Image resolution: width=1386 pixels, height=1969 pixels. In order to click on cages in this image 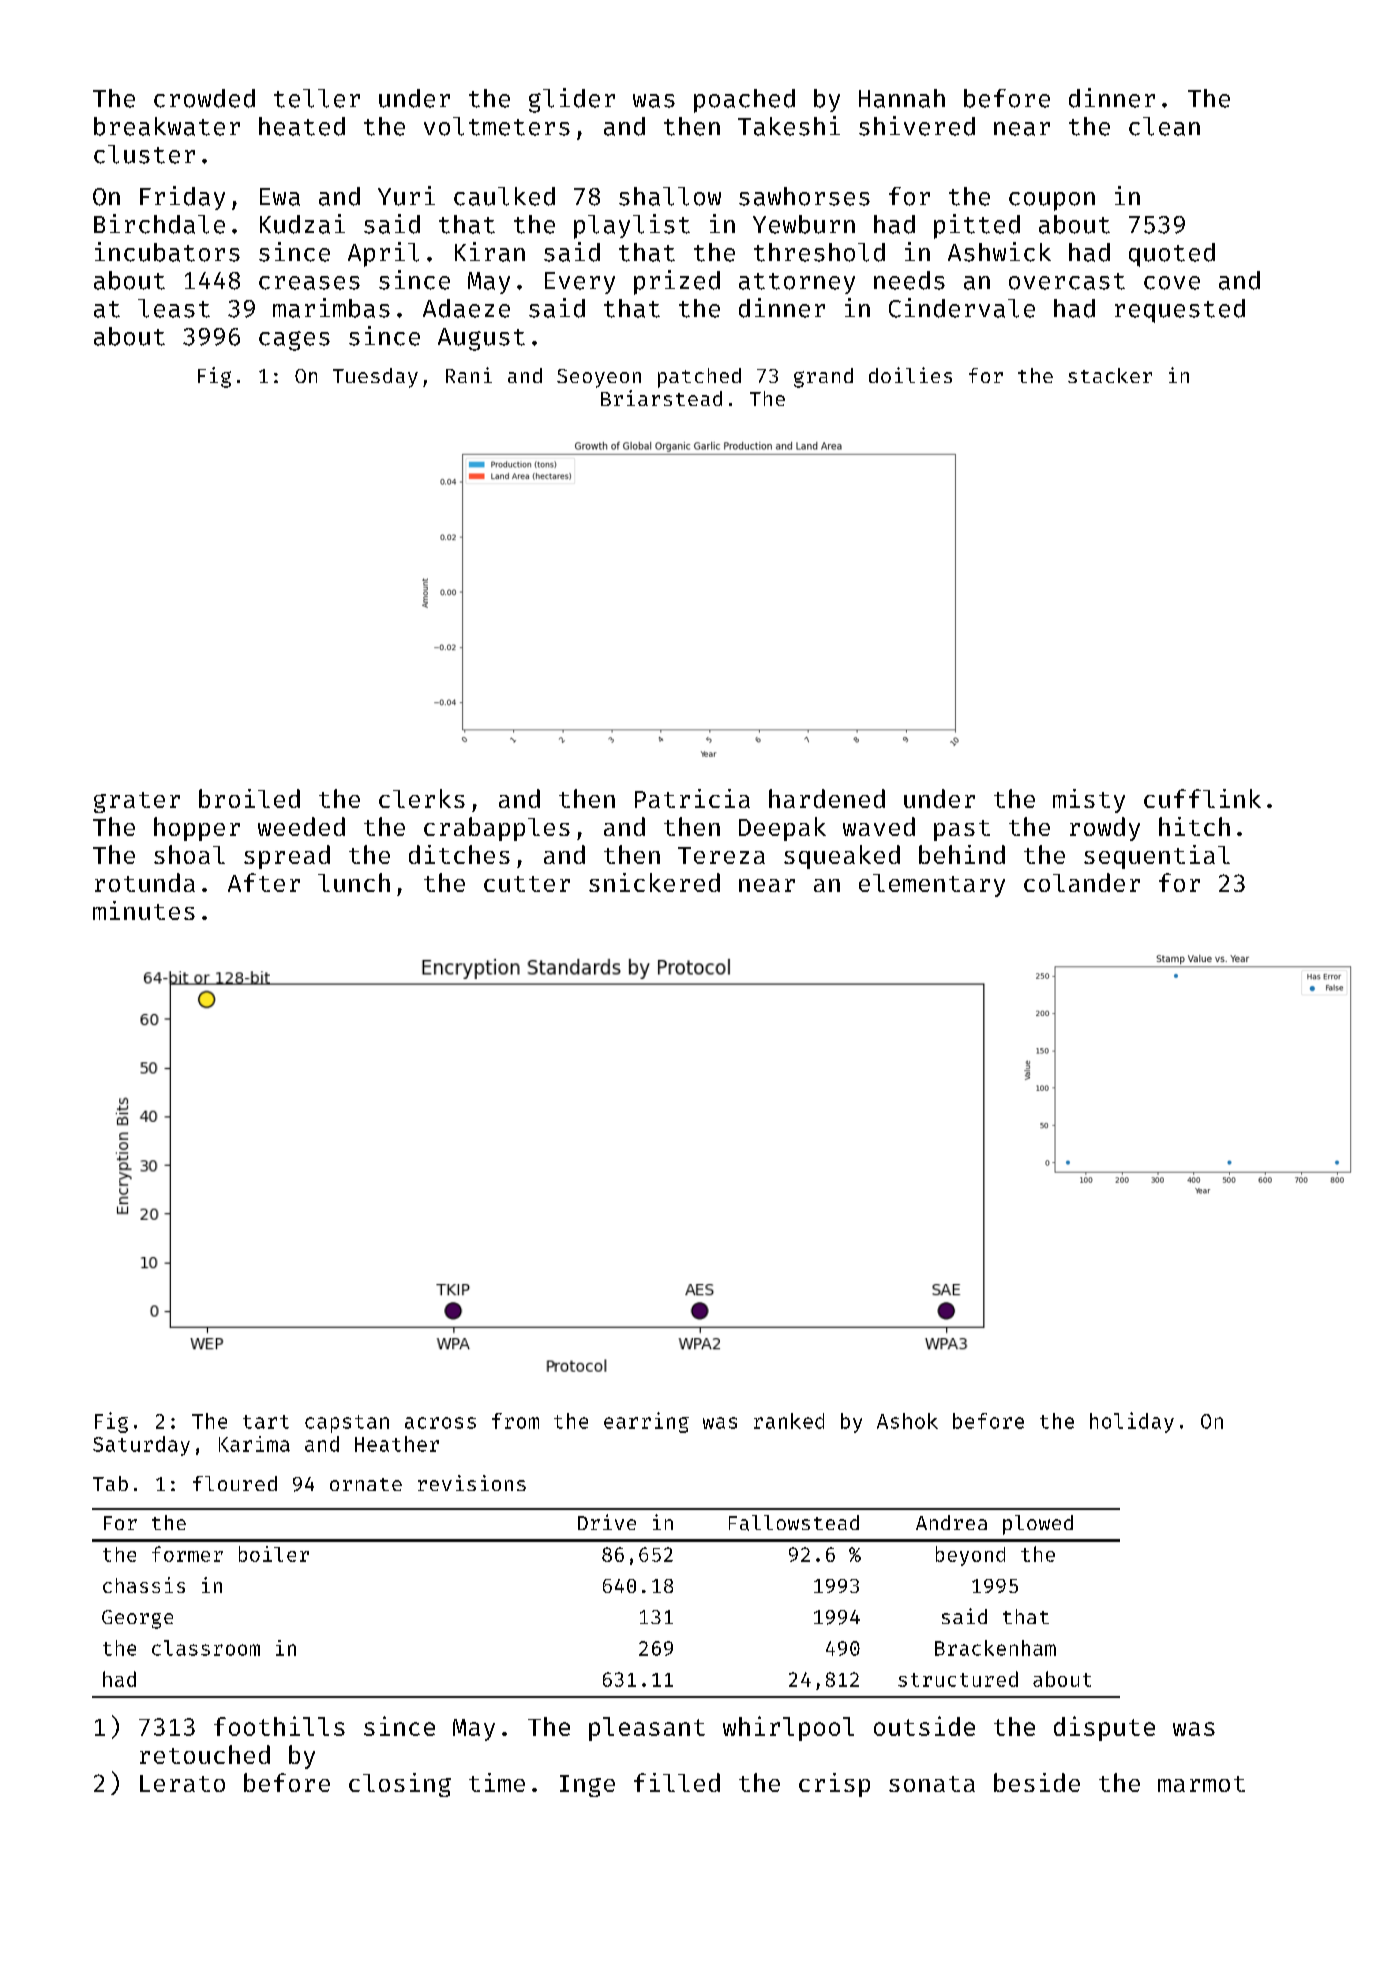, I will do `click(294, 341)`.
